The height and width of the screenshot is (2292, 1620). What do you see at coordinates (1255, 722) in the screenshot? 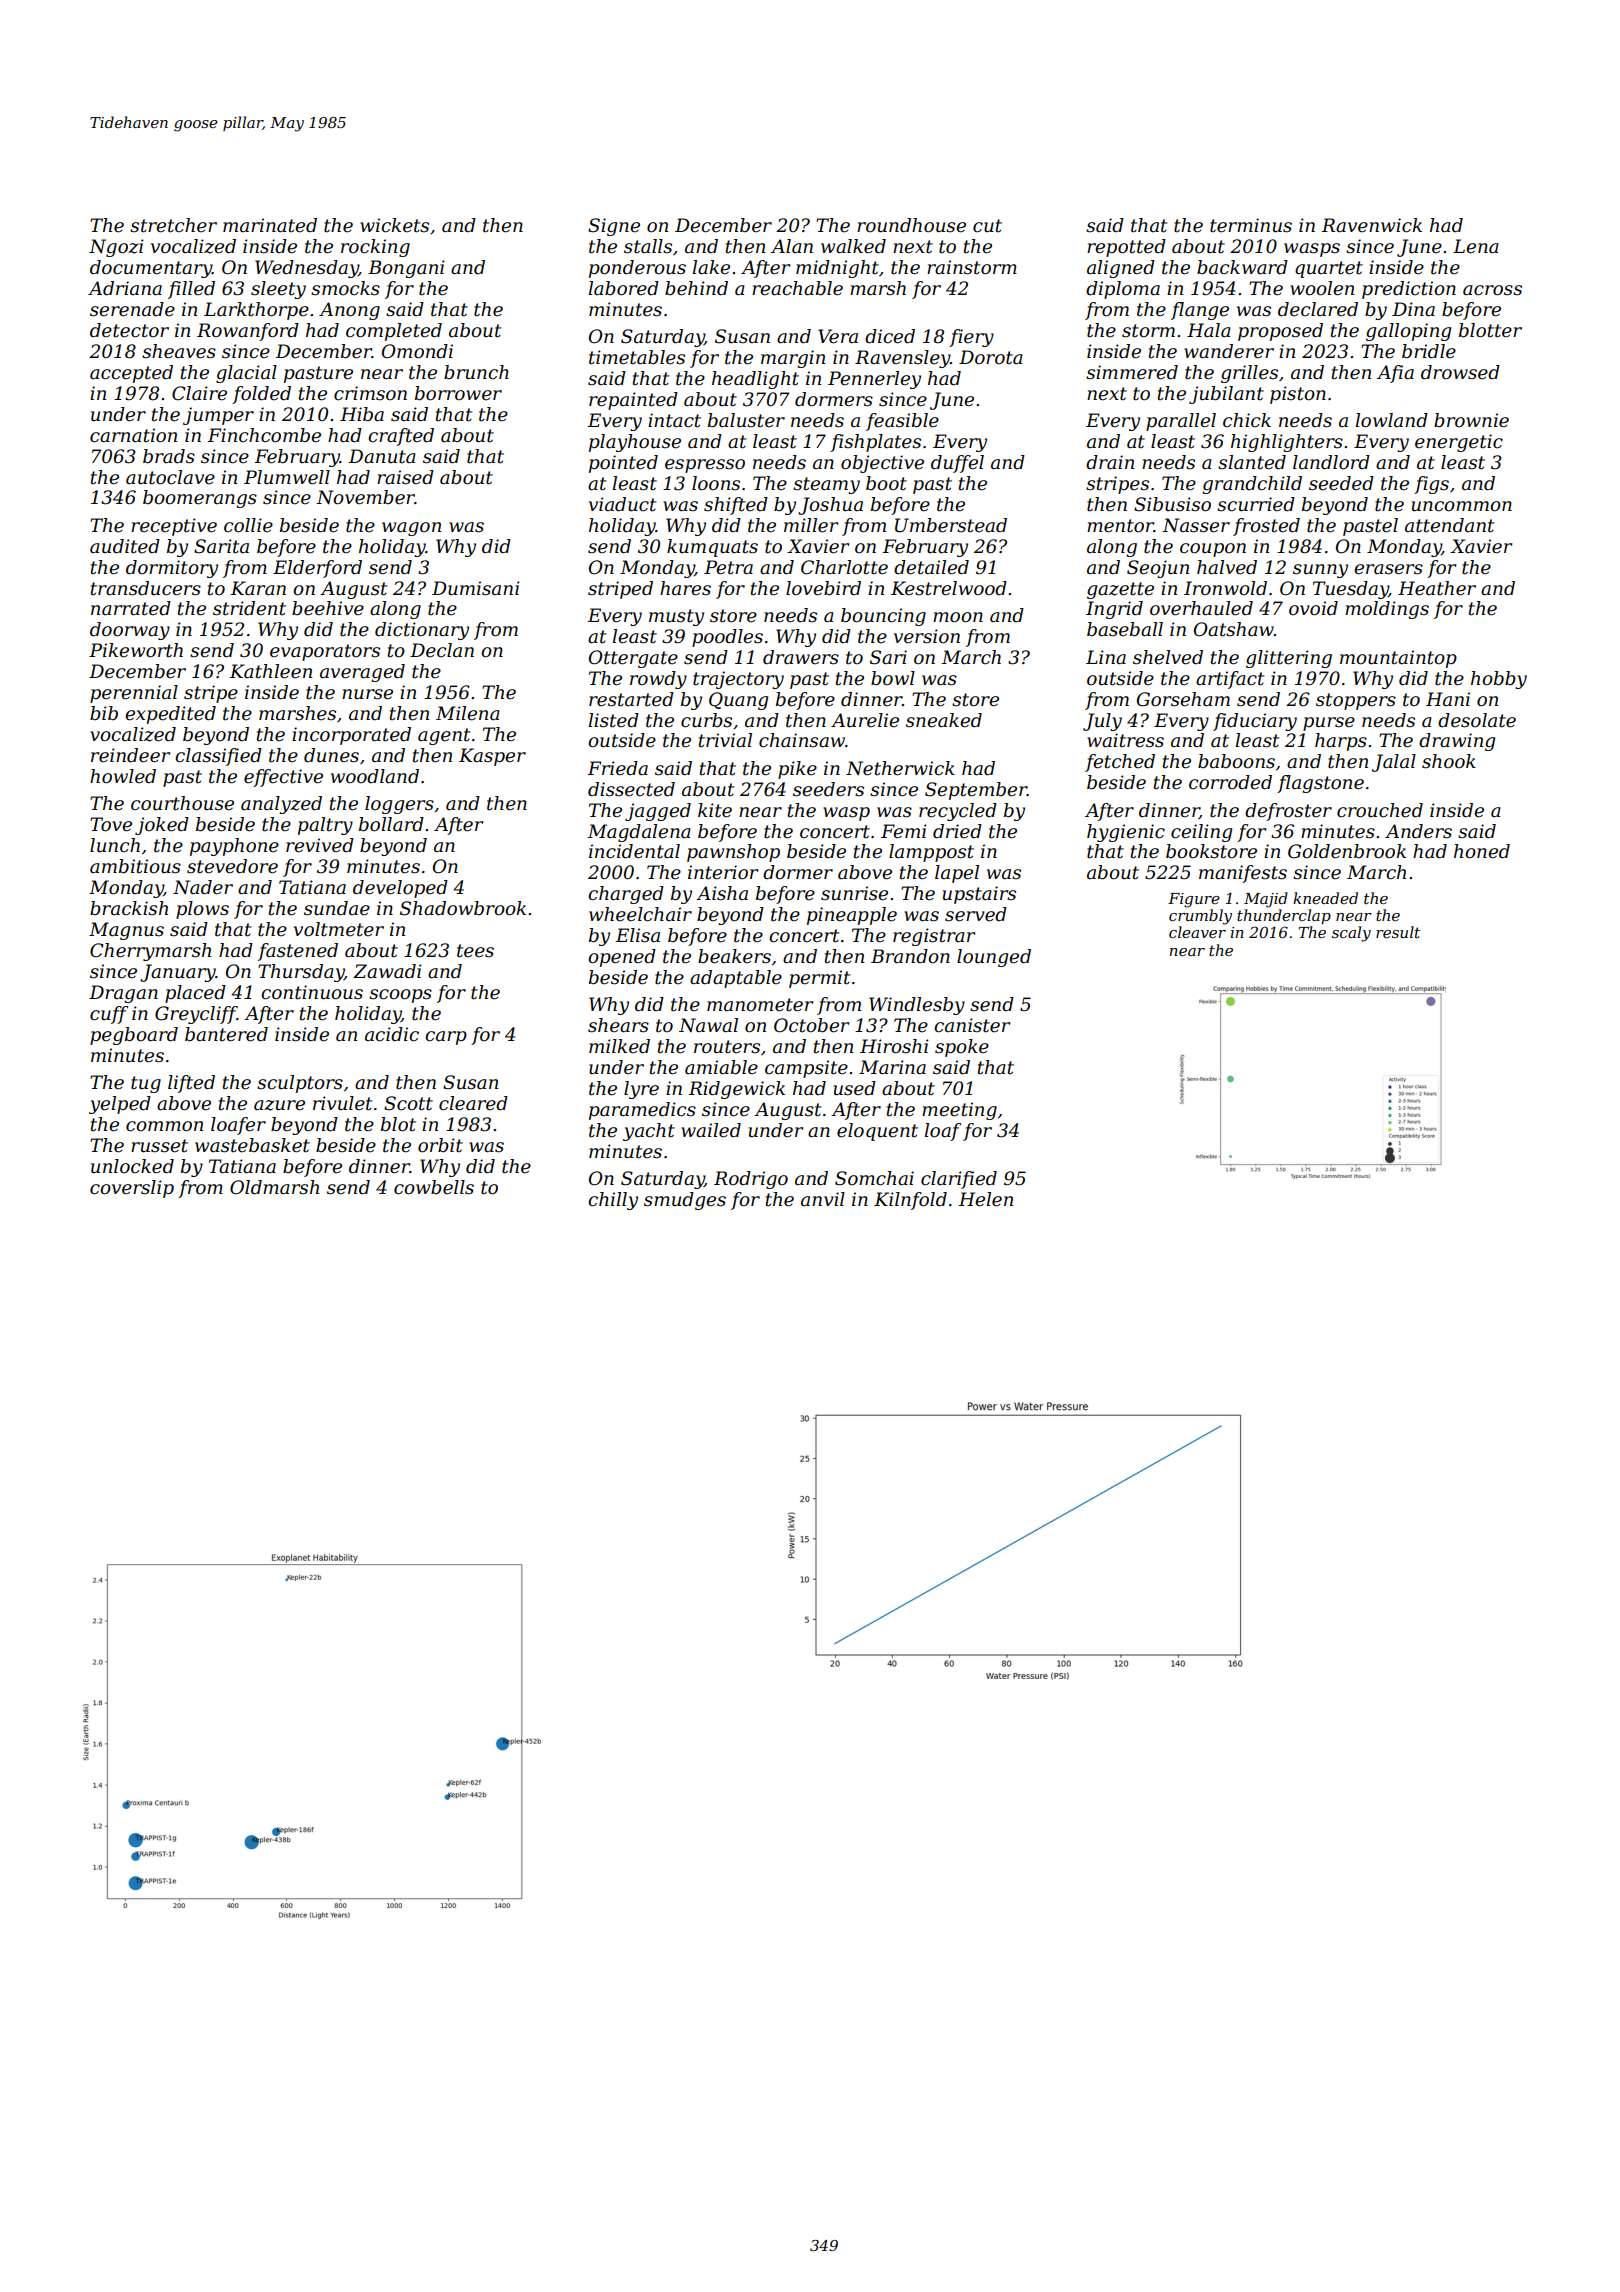
I see `fiduciary` at bounding box center [1255, 722].
